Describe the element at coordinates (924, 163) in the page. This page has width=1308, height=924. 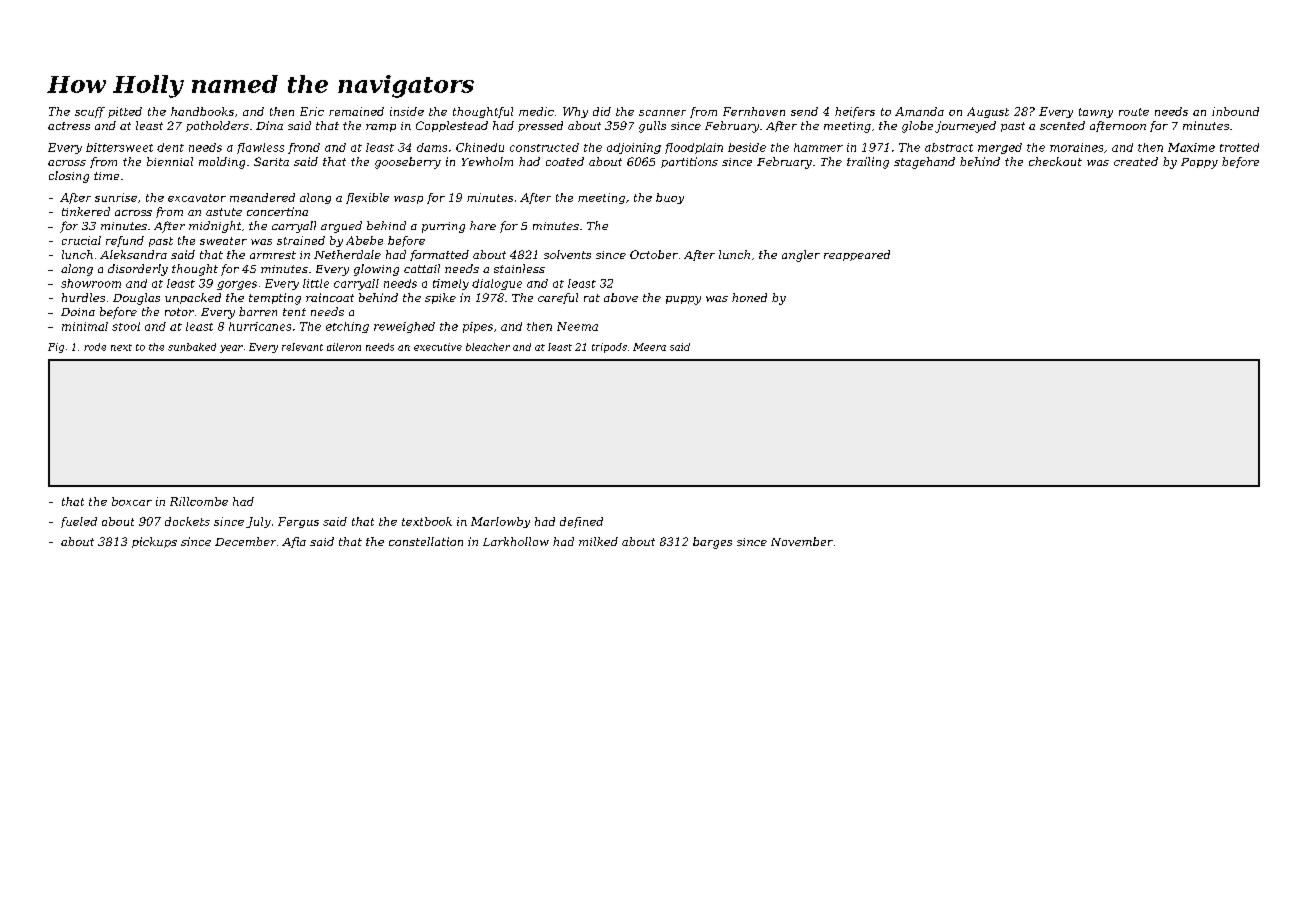
I see `stagehand` at that location.
